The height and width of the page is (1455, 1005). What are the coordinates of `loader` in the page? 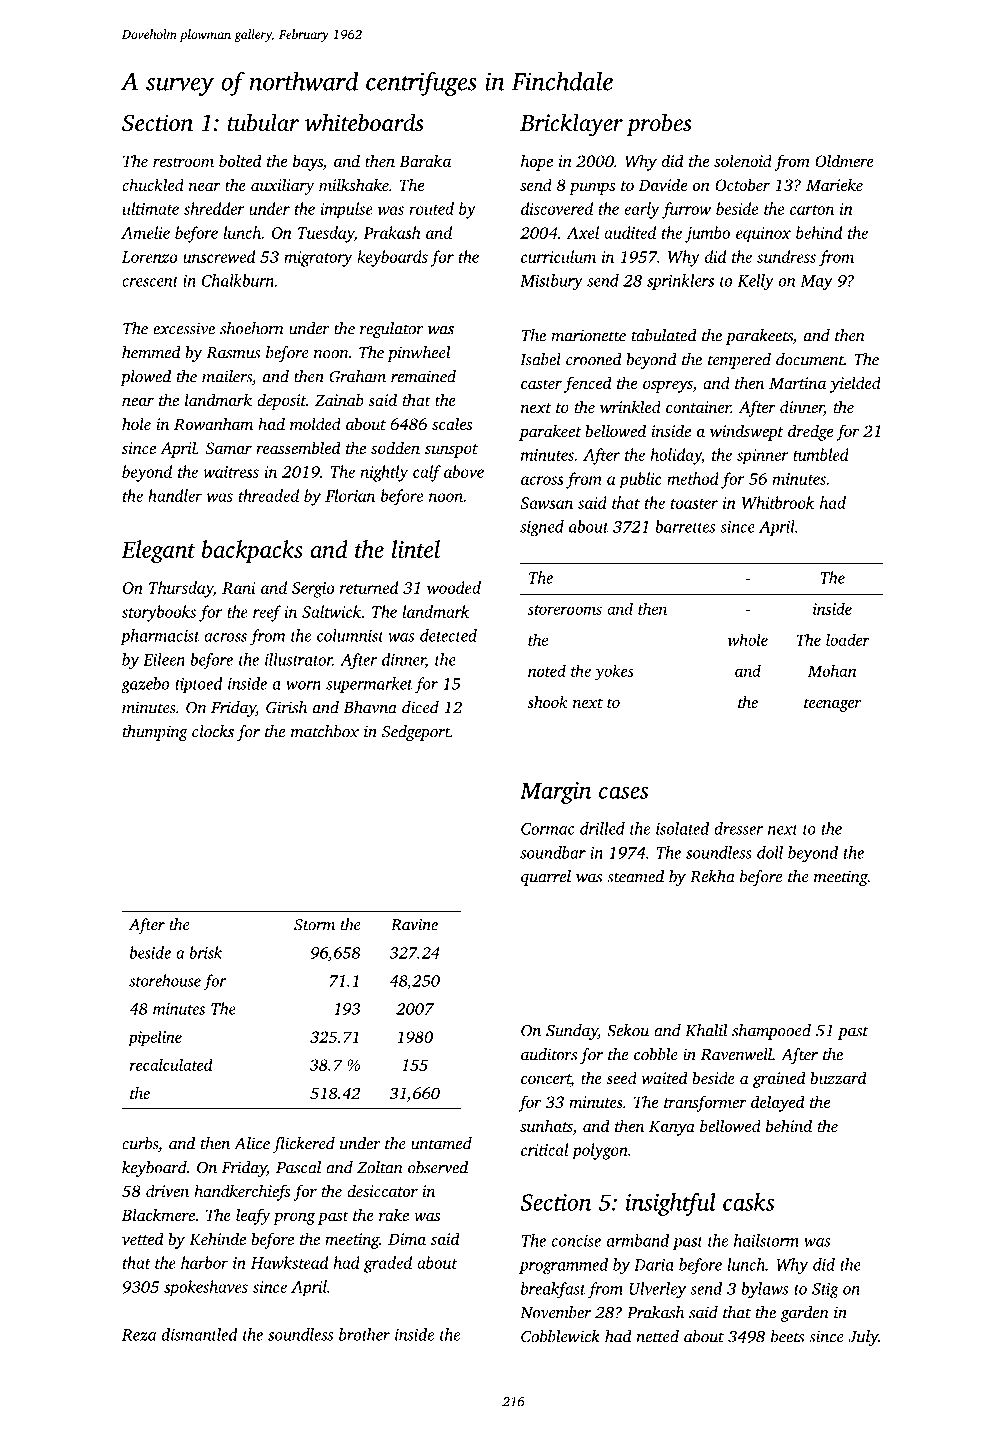 It's located at (848, 639).
